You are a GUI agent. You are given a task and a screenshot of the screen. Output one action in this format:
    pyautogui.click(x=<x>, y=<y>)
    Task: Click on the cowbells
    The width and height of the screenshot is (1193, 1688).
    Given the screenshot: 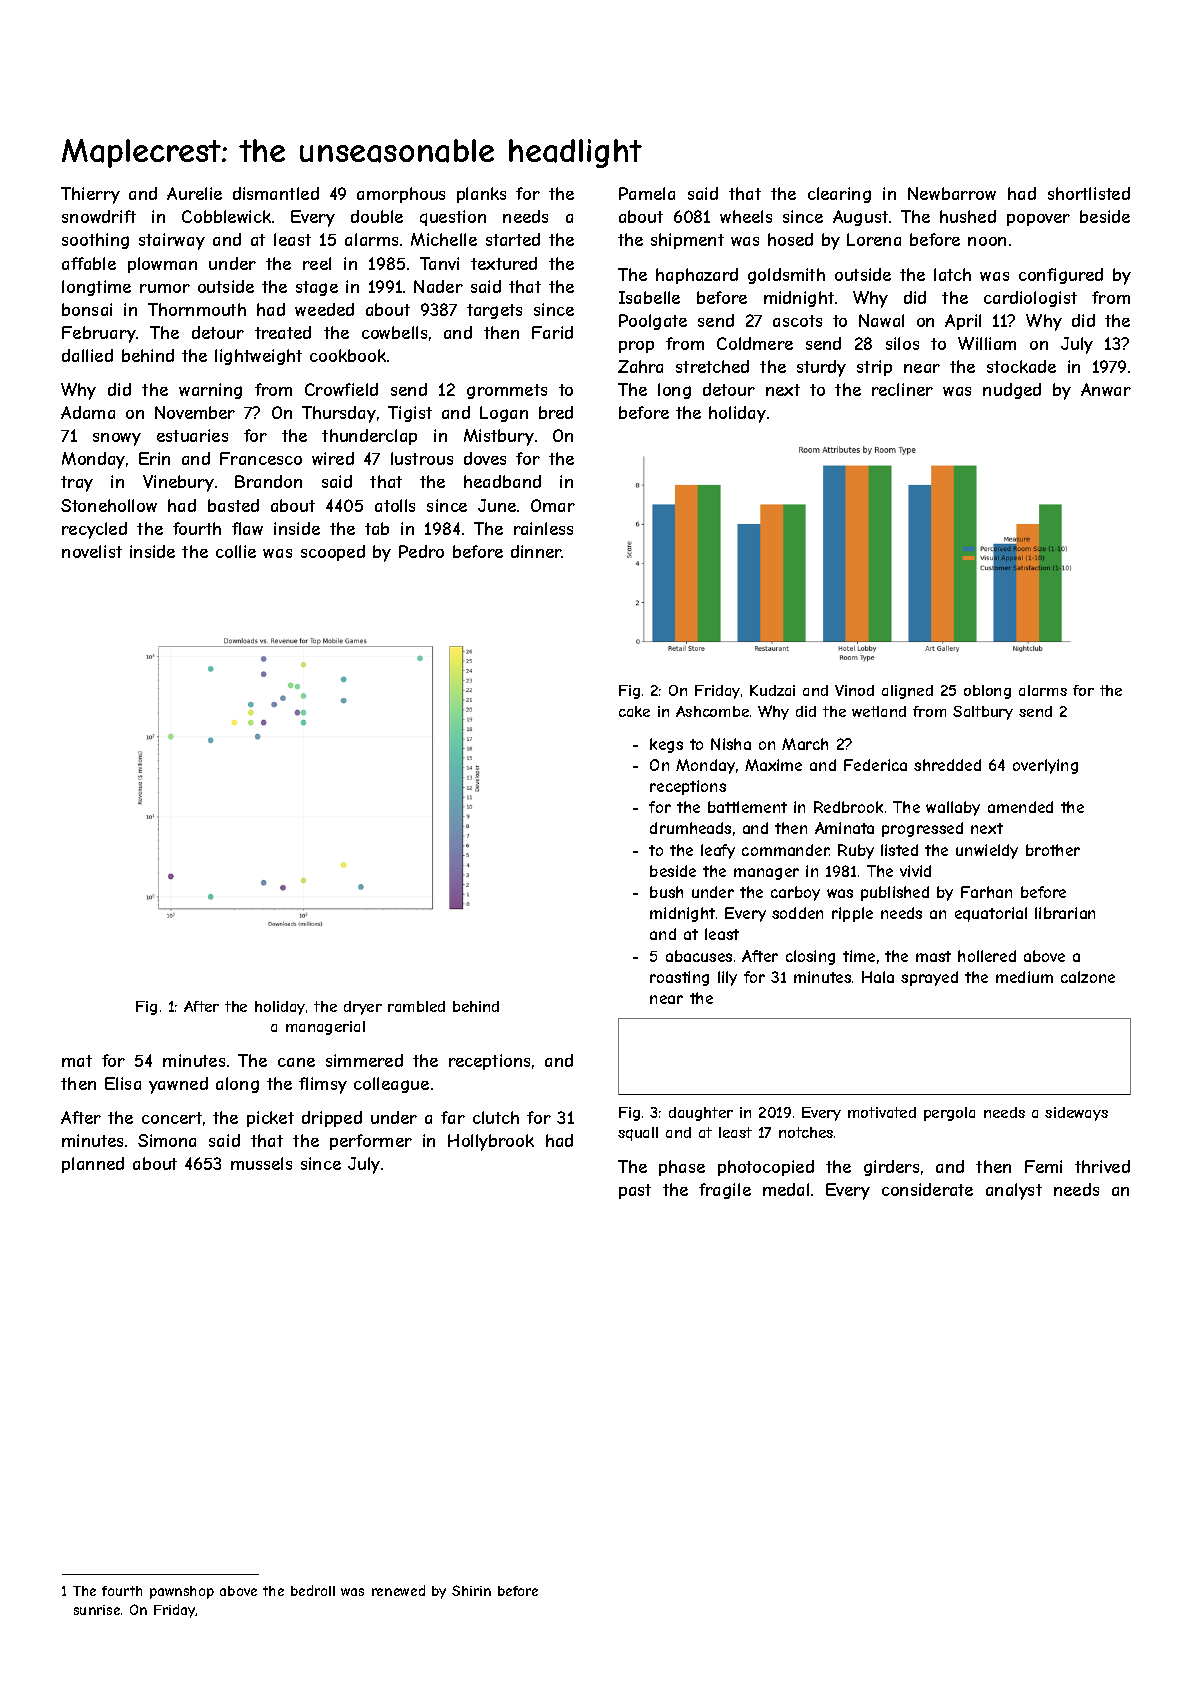 What is the action you would take?
    pyautogui.click(x=394, y=332)
